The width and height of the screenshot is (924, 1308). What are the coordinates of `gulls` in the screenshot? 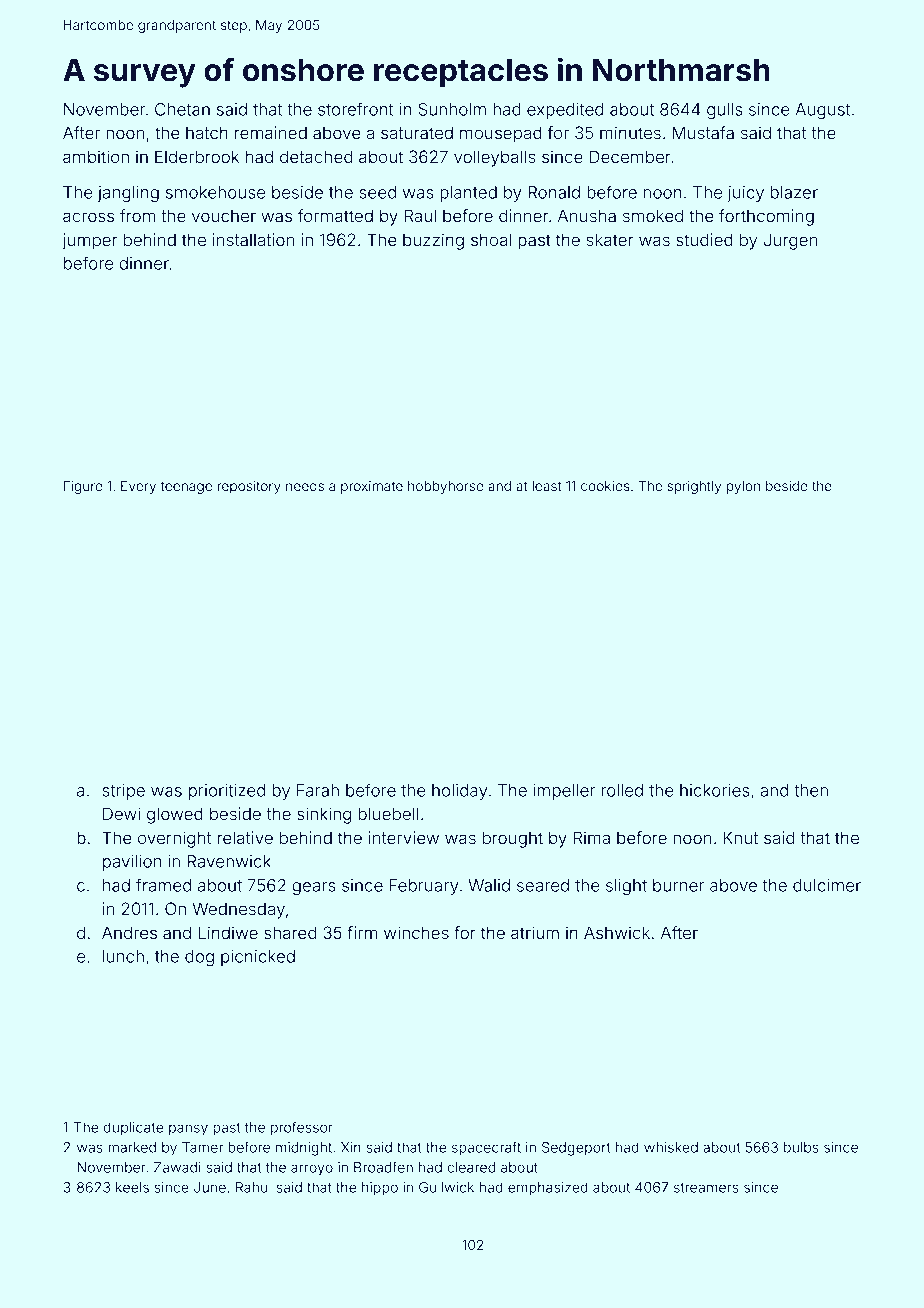 It's located at (724, 111).
